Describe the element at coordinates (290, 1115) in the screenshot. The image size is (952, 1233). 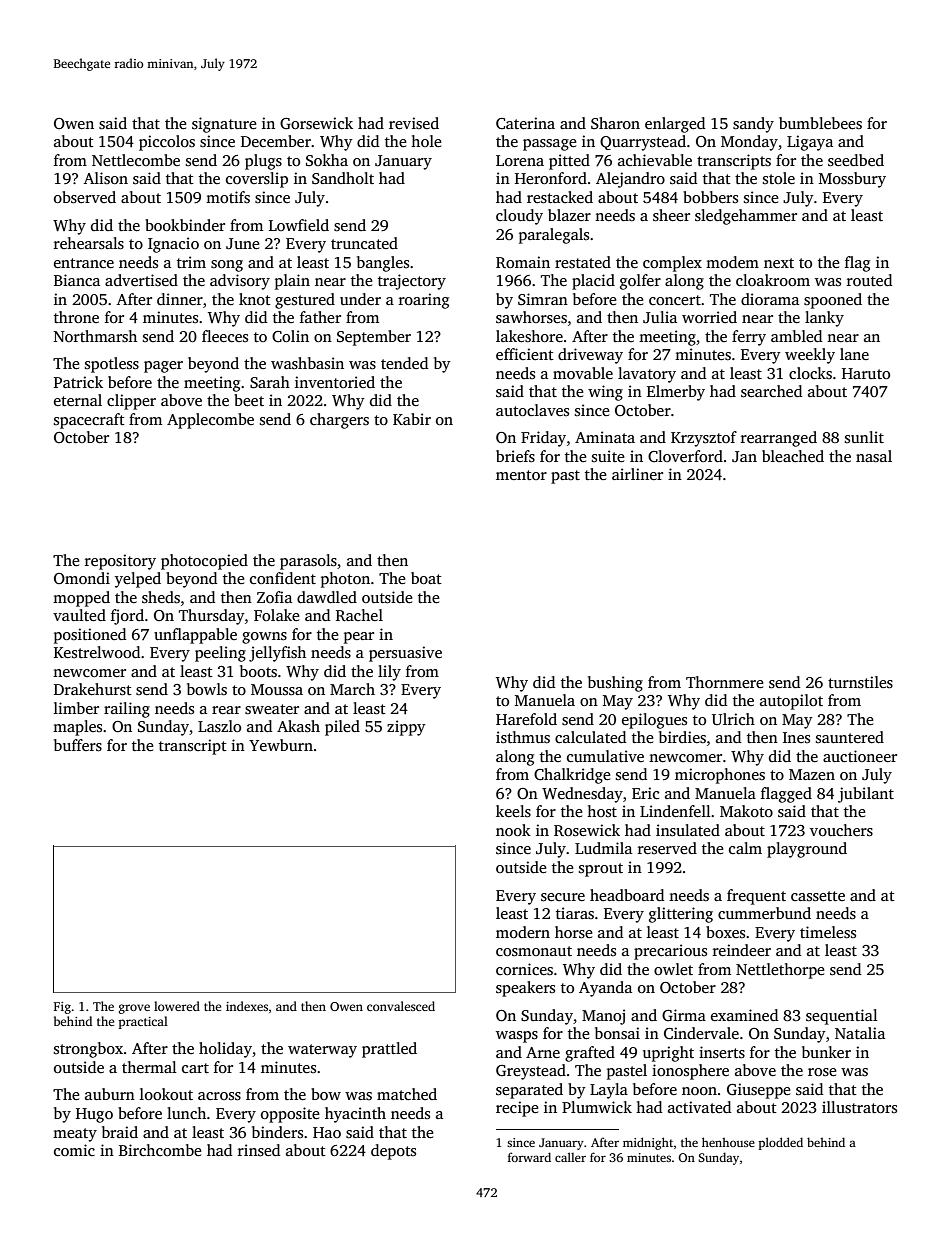
I see `opposite` at that location.
